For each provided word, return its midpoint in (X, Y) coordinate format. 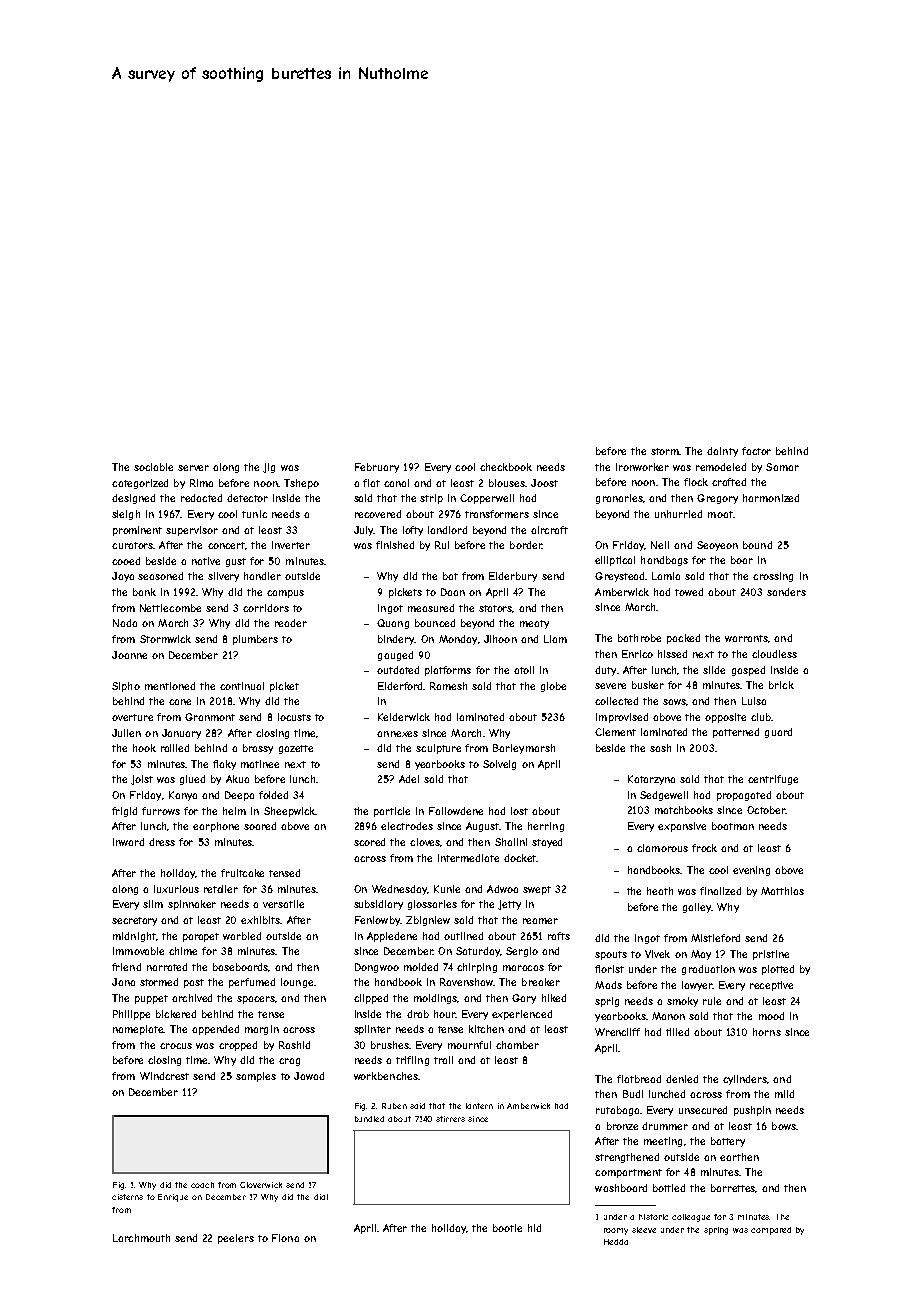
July (364, 531)
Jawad (309, 1076)
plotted (778, 970)
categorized (140, 484)
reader (291, 623)
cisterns (127, 1197)
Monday (458, 640)
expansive (682, 827)
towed (689, 592)
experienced (522, 1015)
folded (273, 795)
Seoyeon (717, 546)
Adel (409, 779)
